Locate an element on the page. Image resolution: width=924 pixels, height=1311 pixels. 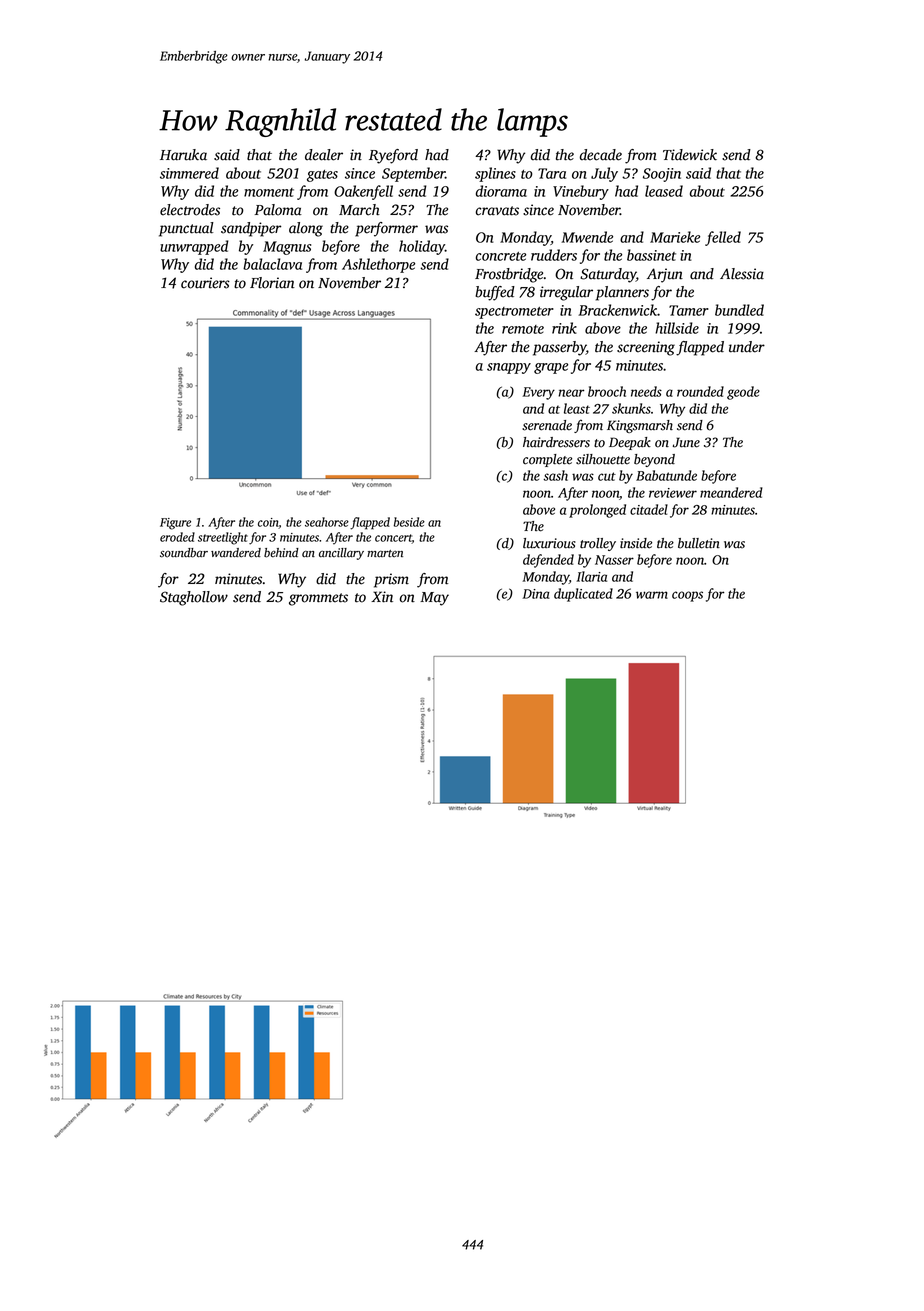
least is located at coordinates (577, 408).
